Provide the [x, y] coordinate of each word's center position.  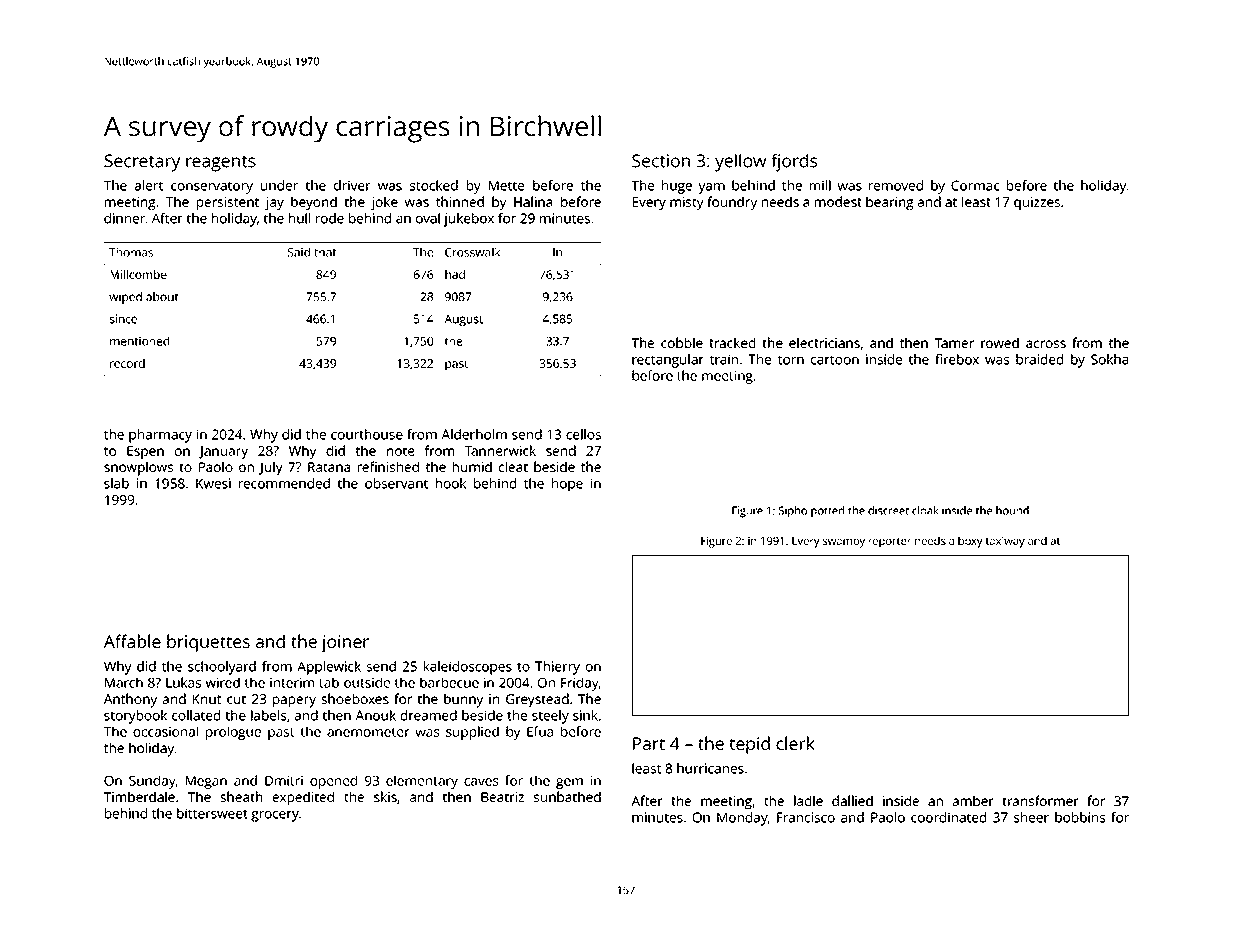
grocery [275, 816]
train [724, 359]
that [325, 252]
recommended [284, 483]
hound [1012, 510]
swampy [844, 543]
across [1046, 344]
